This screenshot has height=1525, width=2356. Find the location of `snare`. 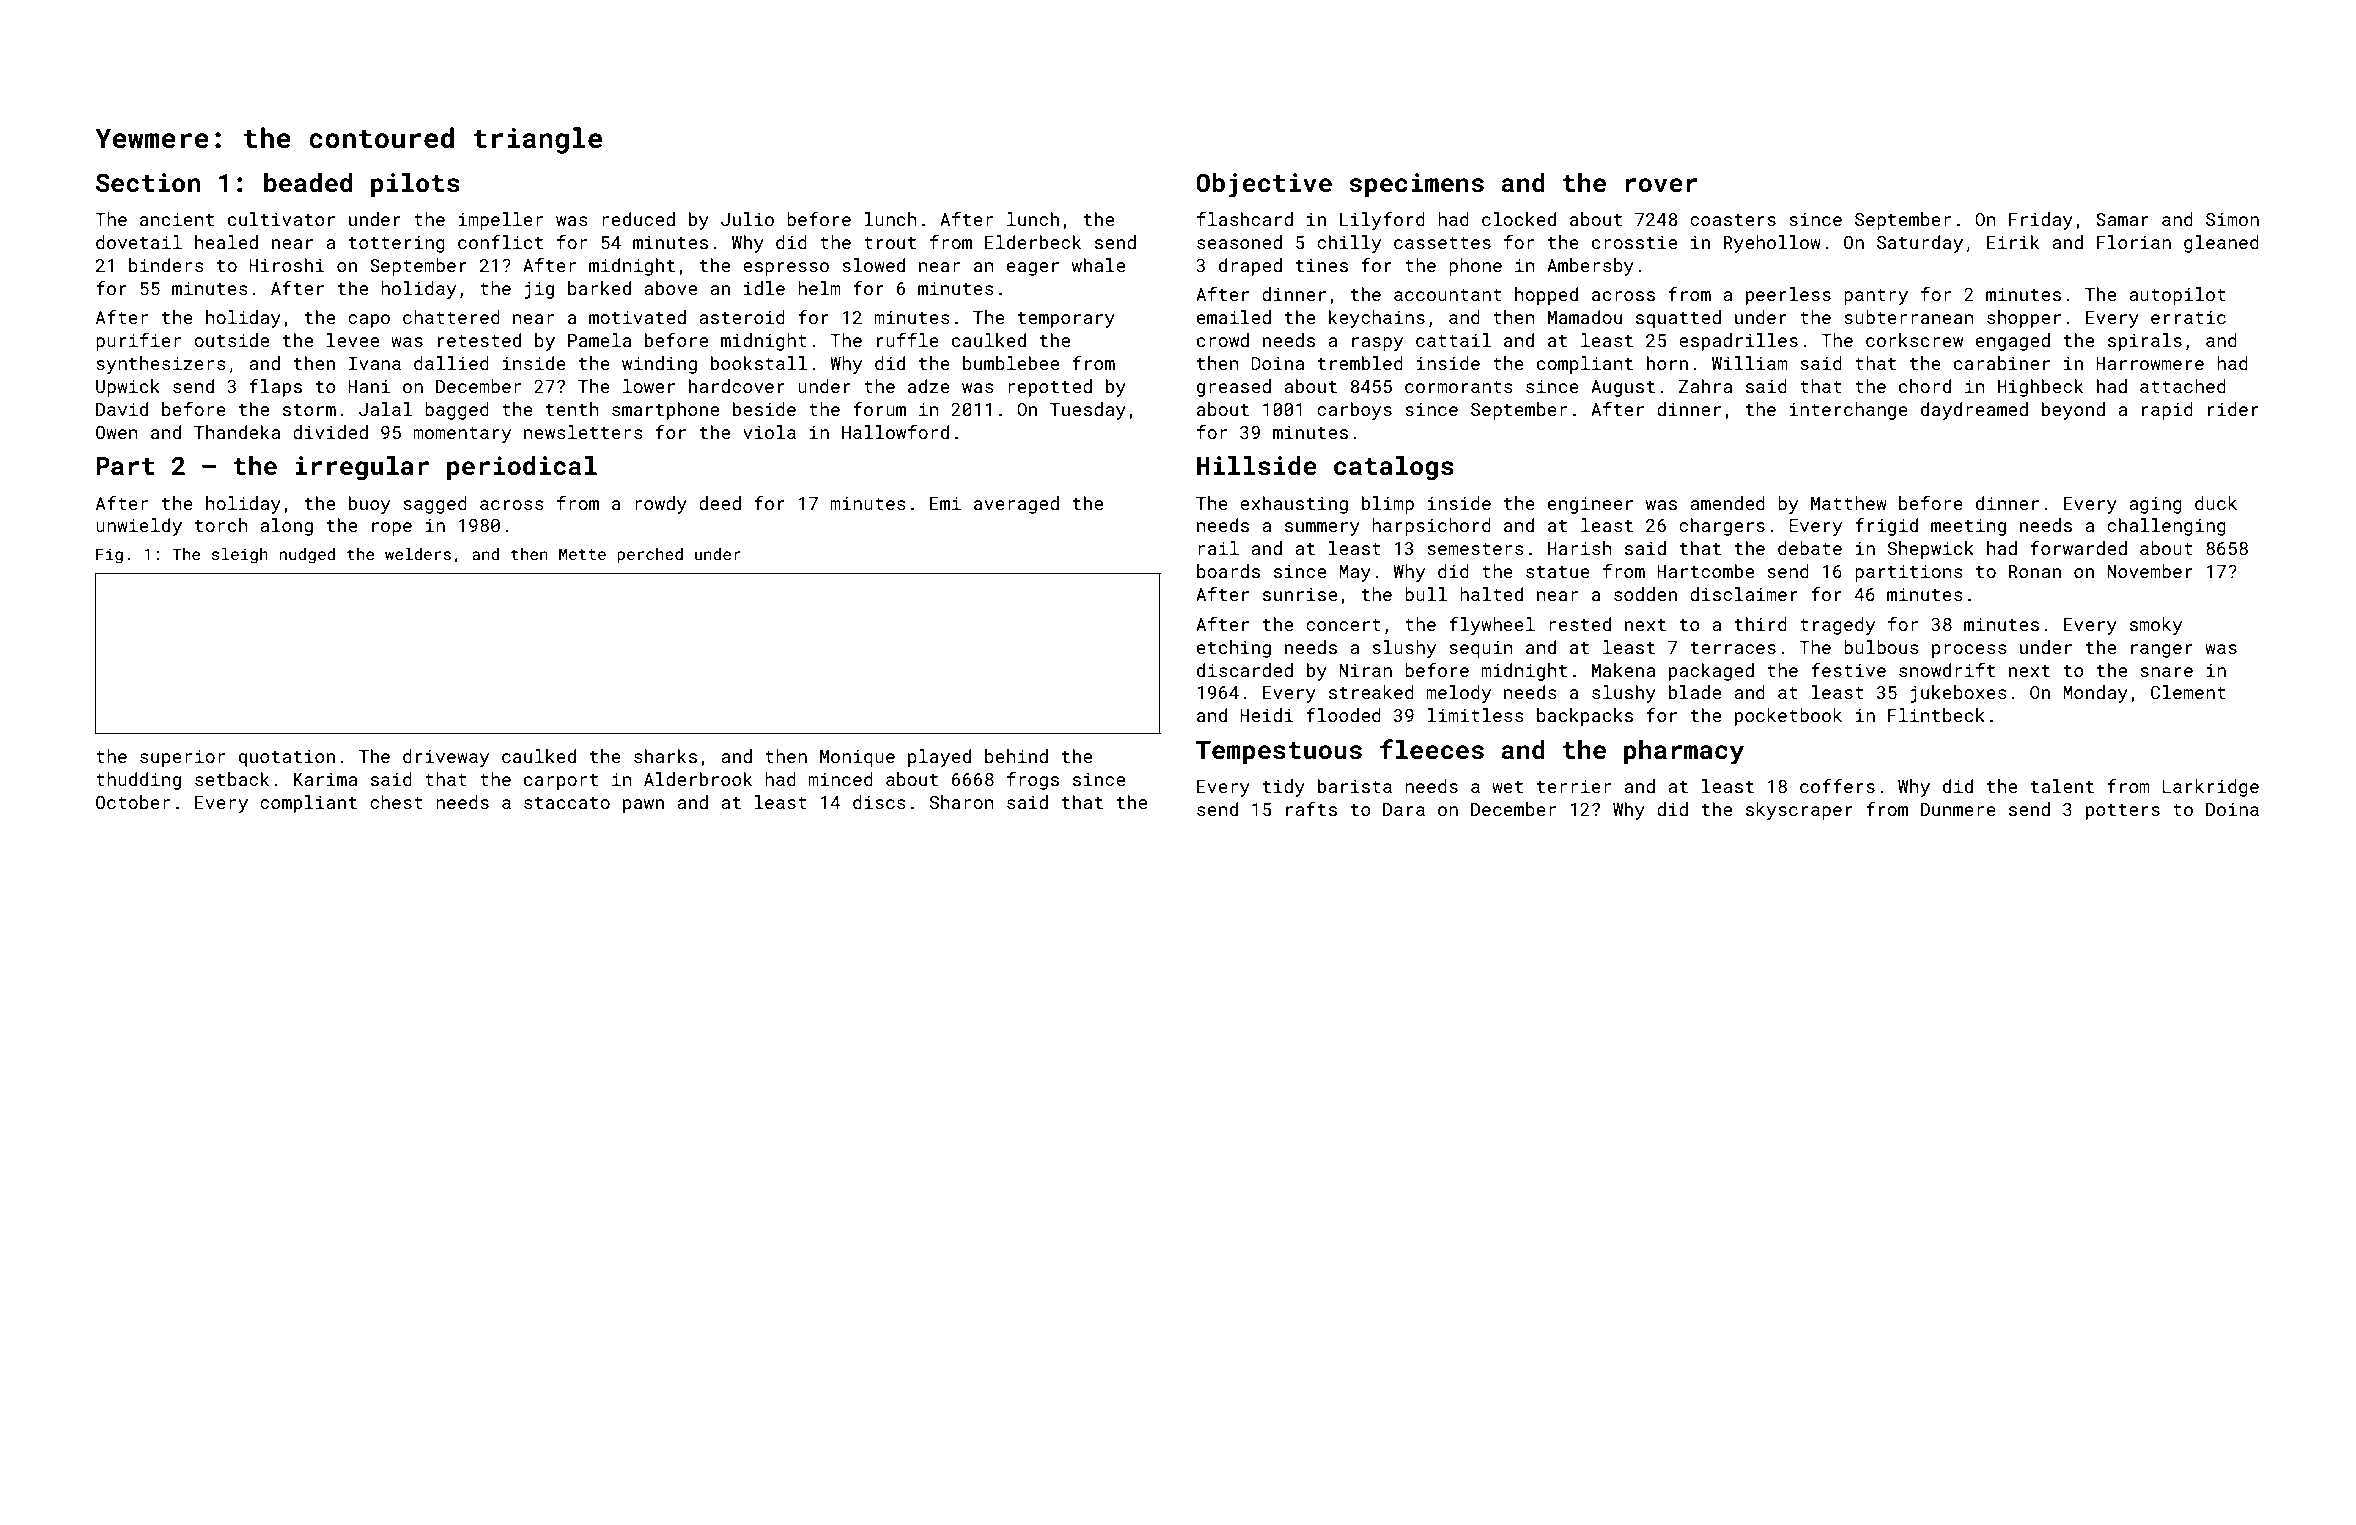

snare is located at coordinates (2166, 672).
